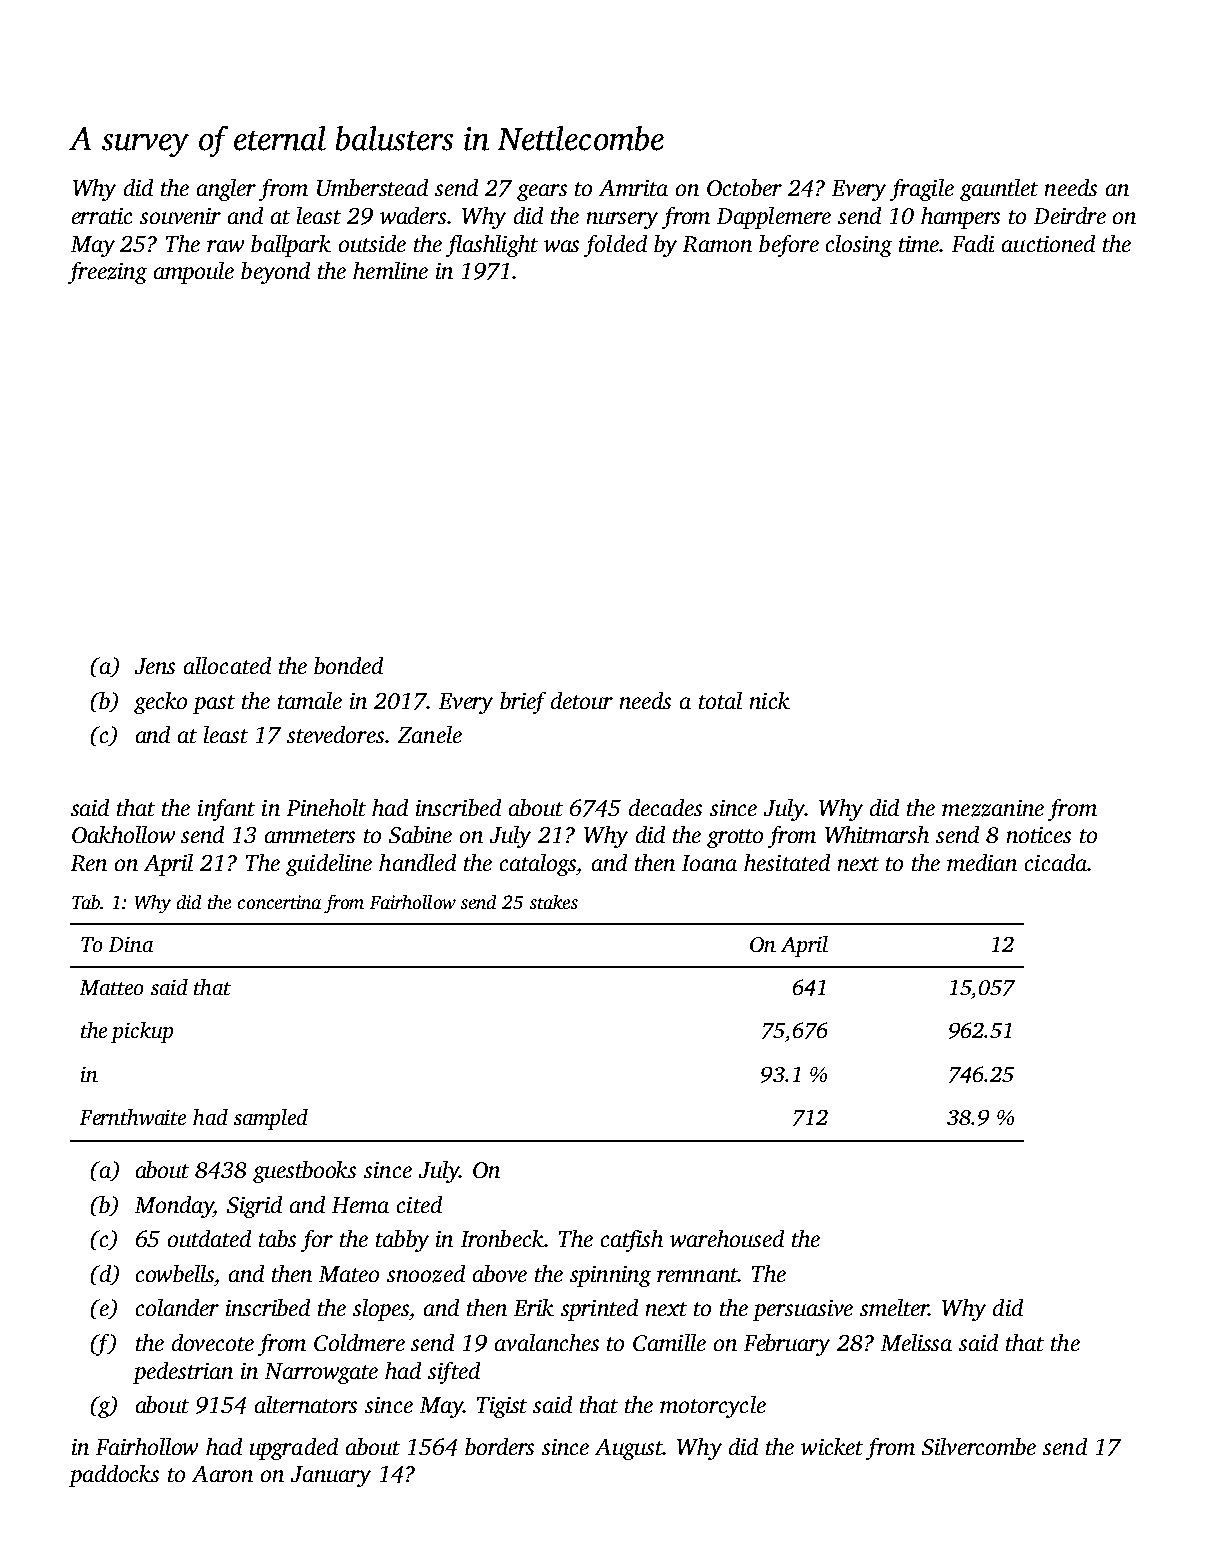 Image resolution: width=1211 pixels, height=1567 pixels. I want to click on Sigrid, so click(254, 1207).
